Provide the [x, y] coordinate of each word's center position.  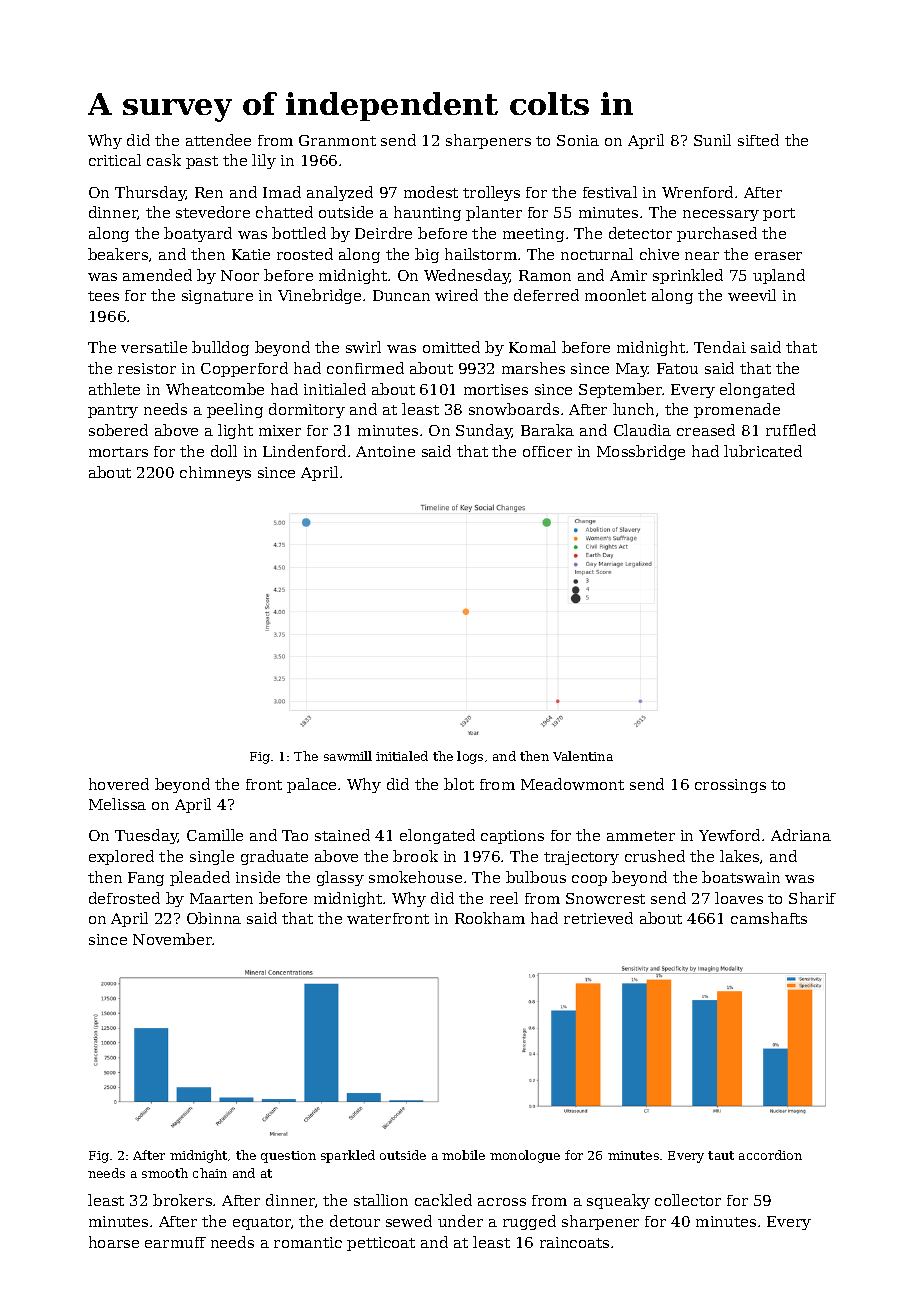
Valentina [583, 756]
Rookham [490, 918]
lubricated [763, 451]
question [288, 1157]
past [202, 162]
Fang [146, 879]
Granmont [337, 140]
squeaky [618, 1201]
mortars [118, 452]
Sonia [578, 140]
